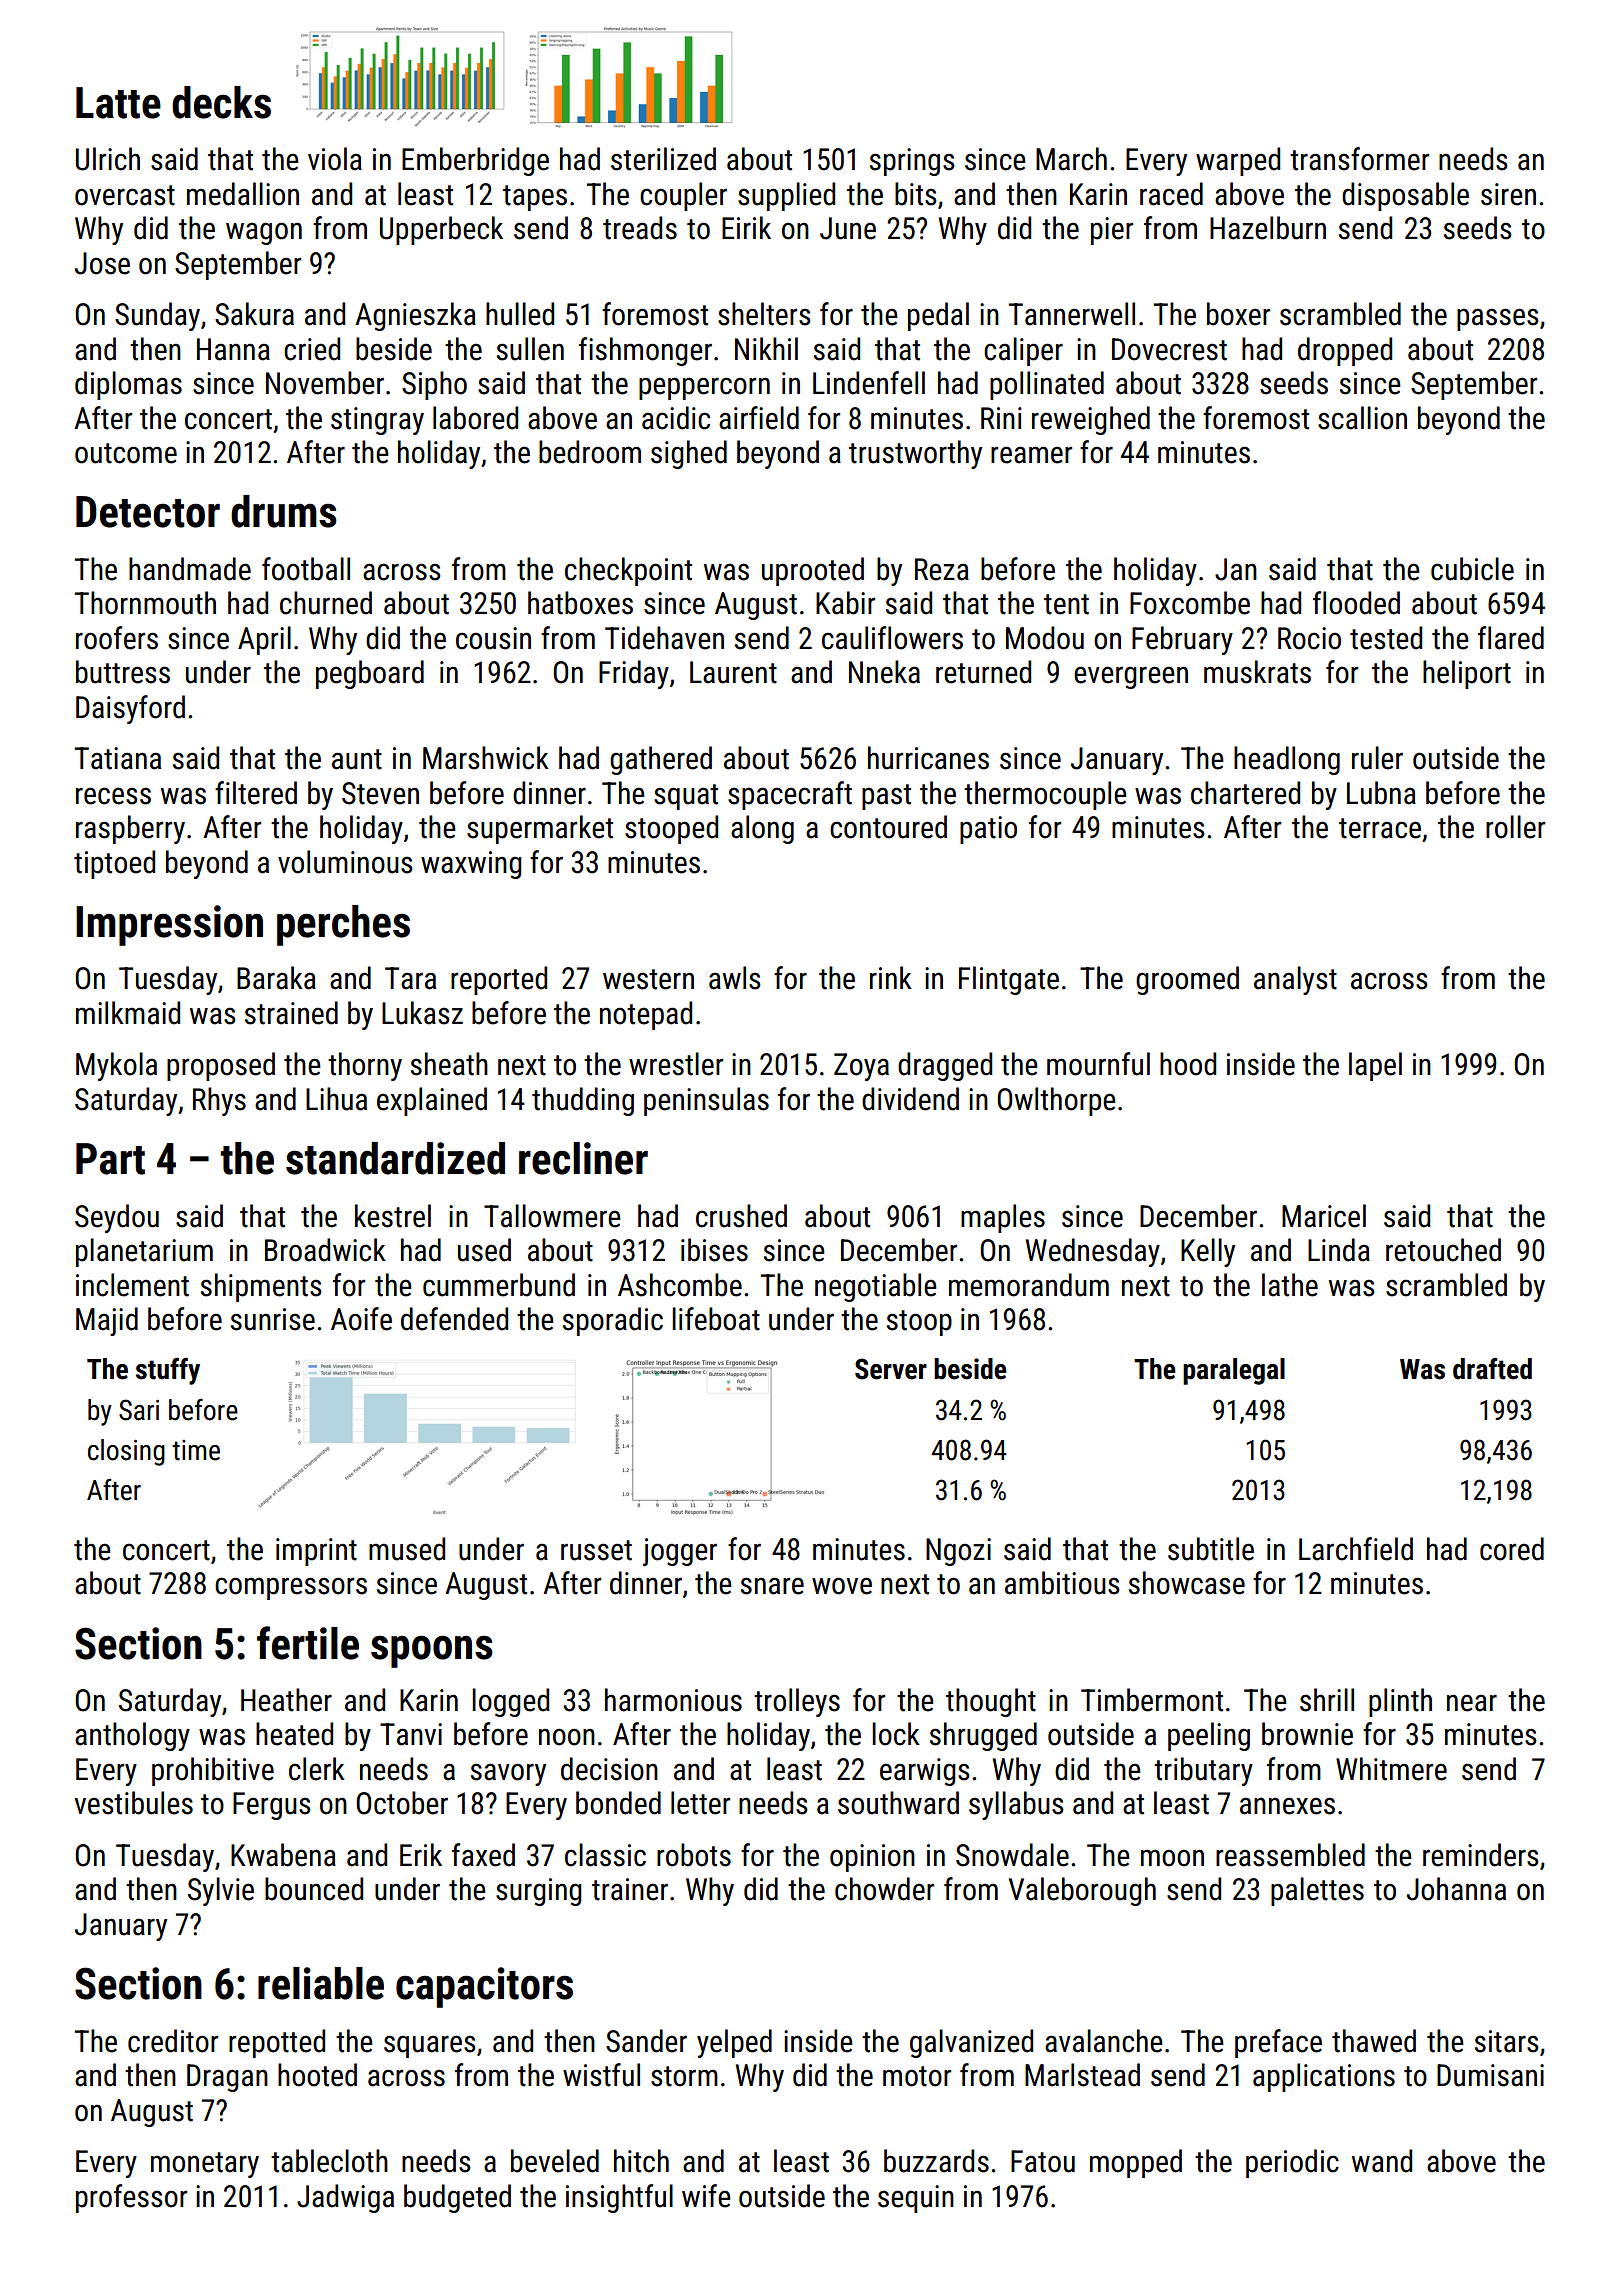  What do you see at coordinates (663, 159) in the document?
I see `sterilized` at bounding box center [663, 159].
